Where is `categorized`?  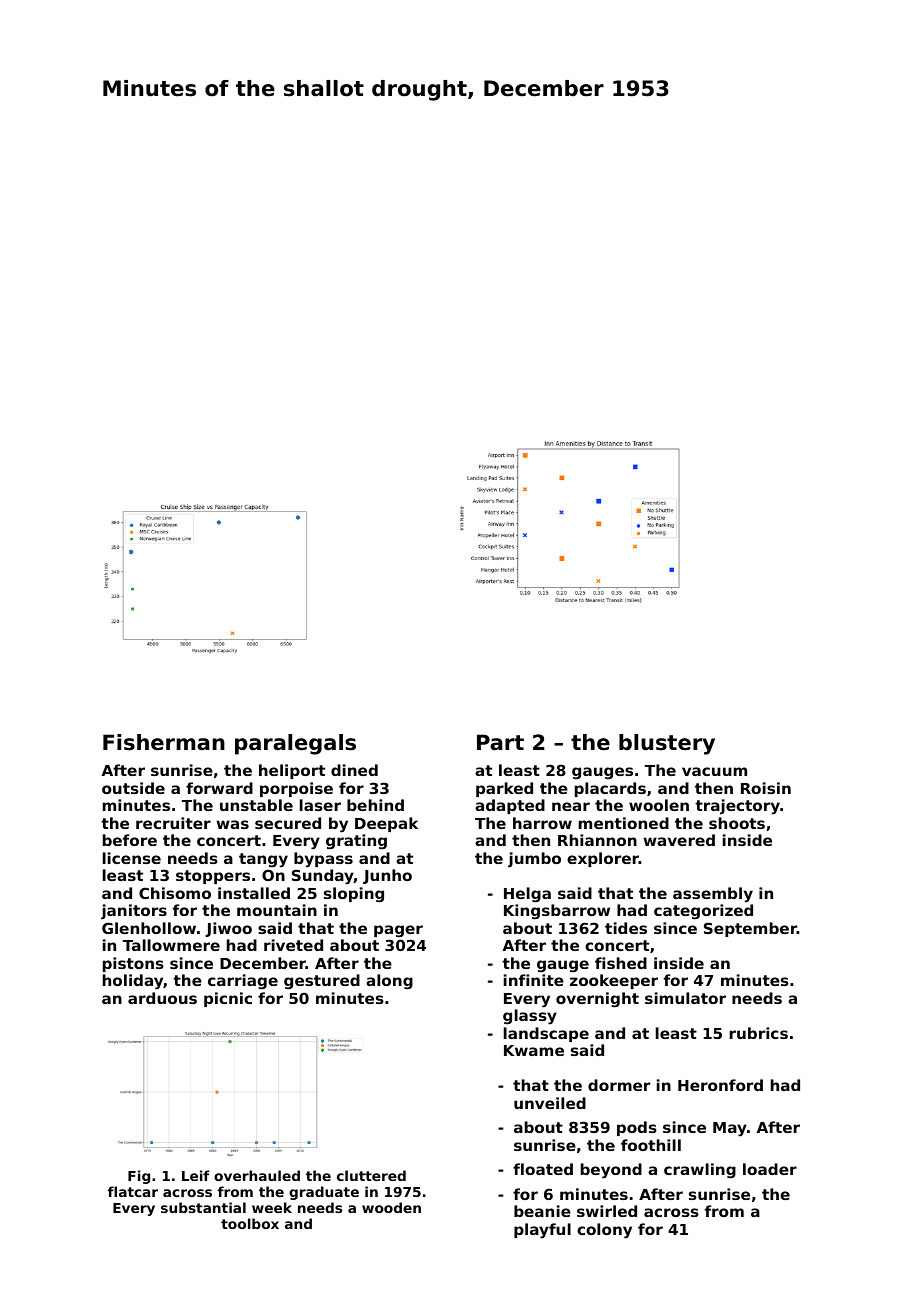 categorized is located at coordinates (703, 912).
